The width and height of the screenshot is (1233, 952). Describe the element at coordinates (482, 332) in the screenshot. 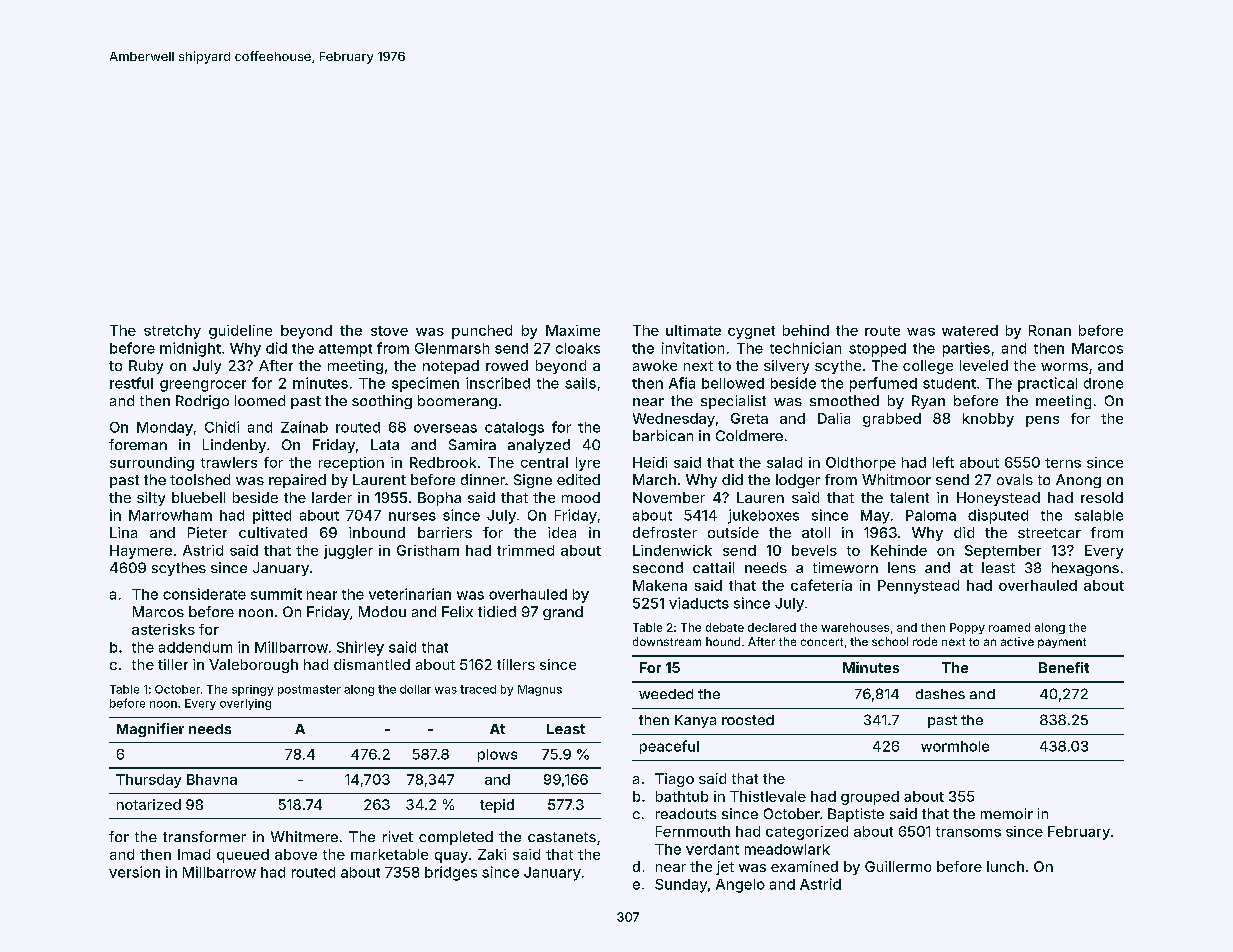

I see `punched` at that location.
